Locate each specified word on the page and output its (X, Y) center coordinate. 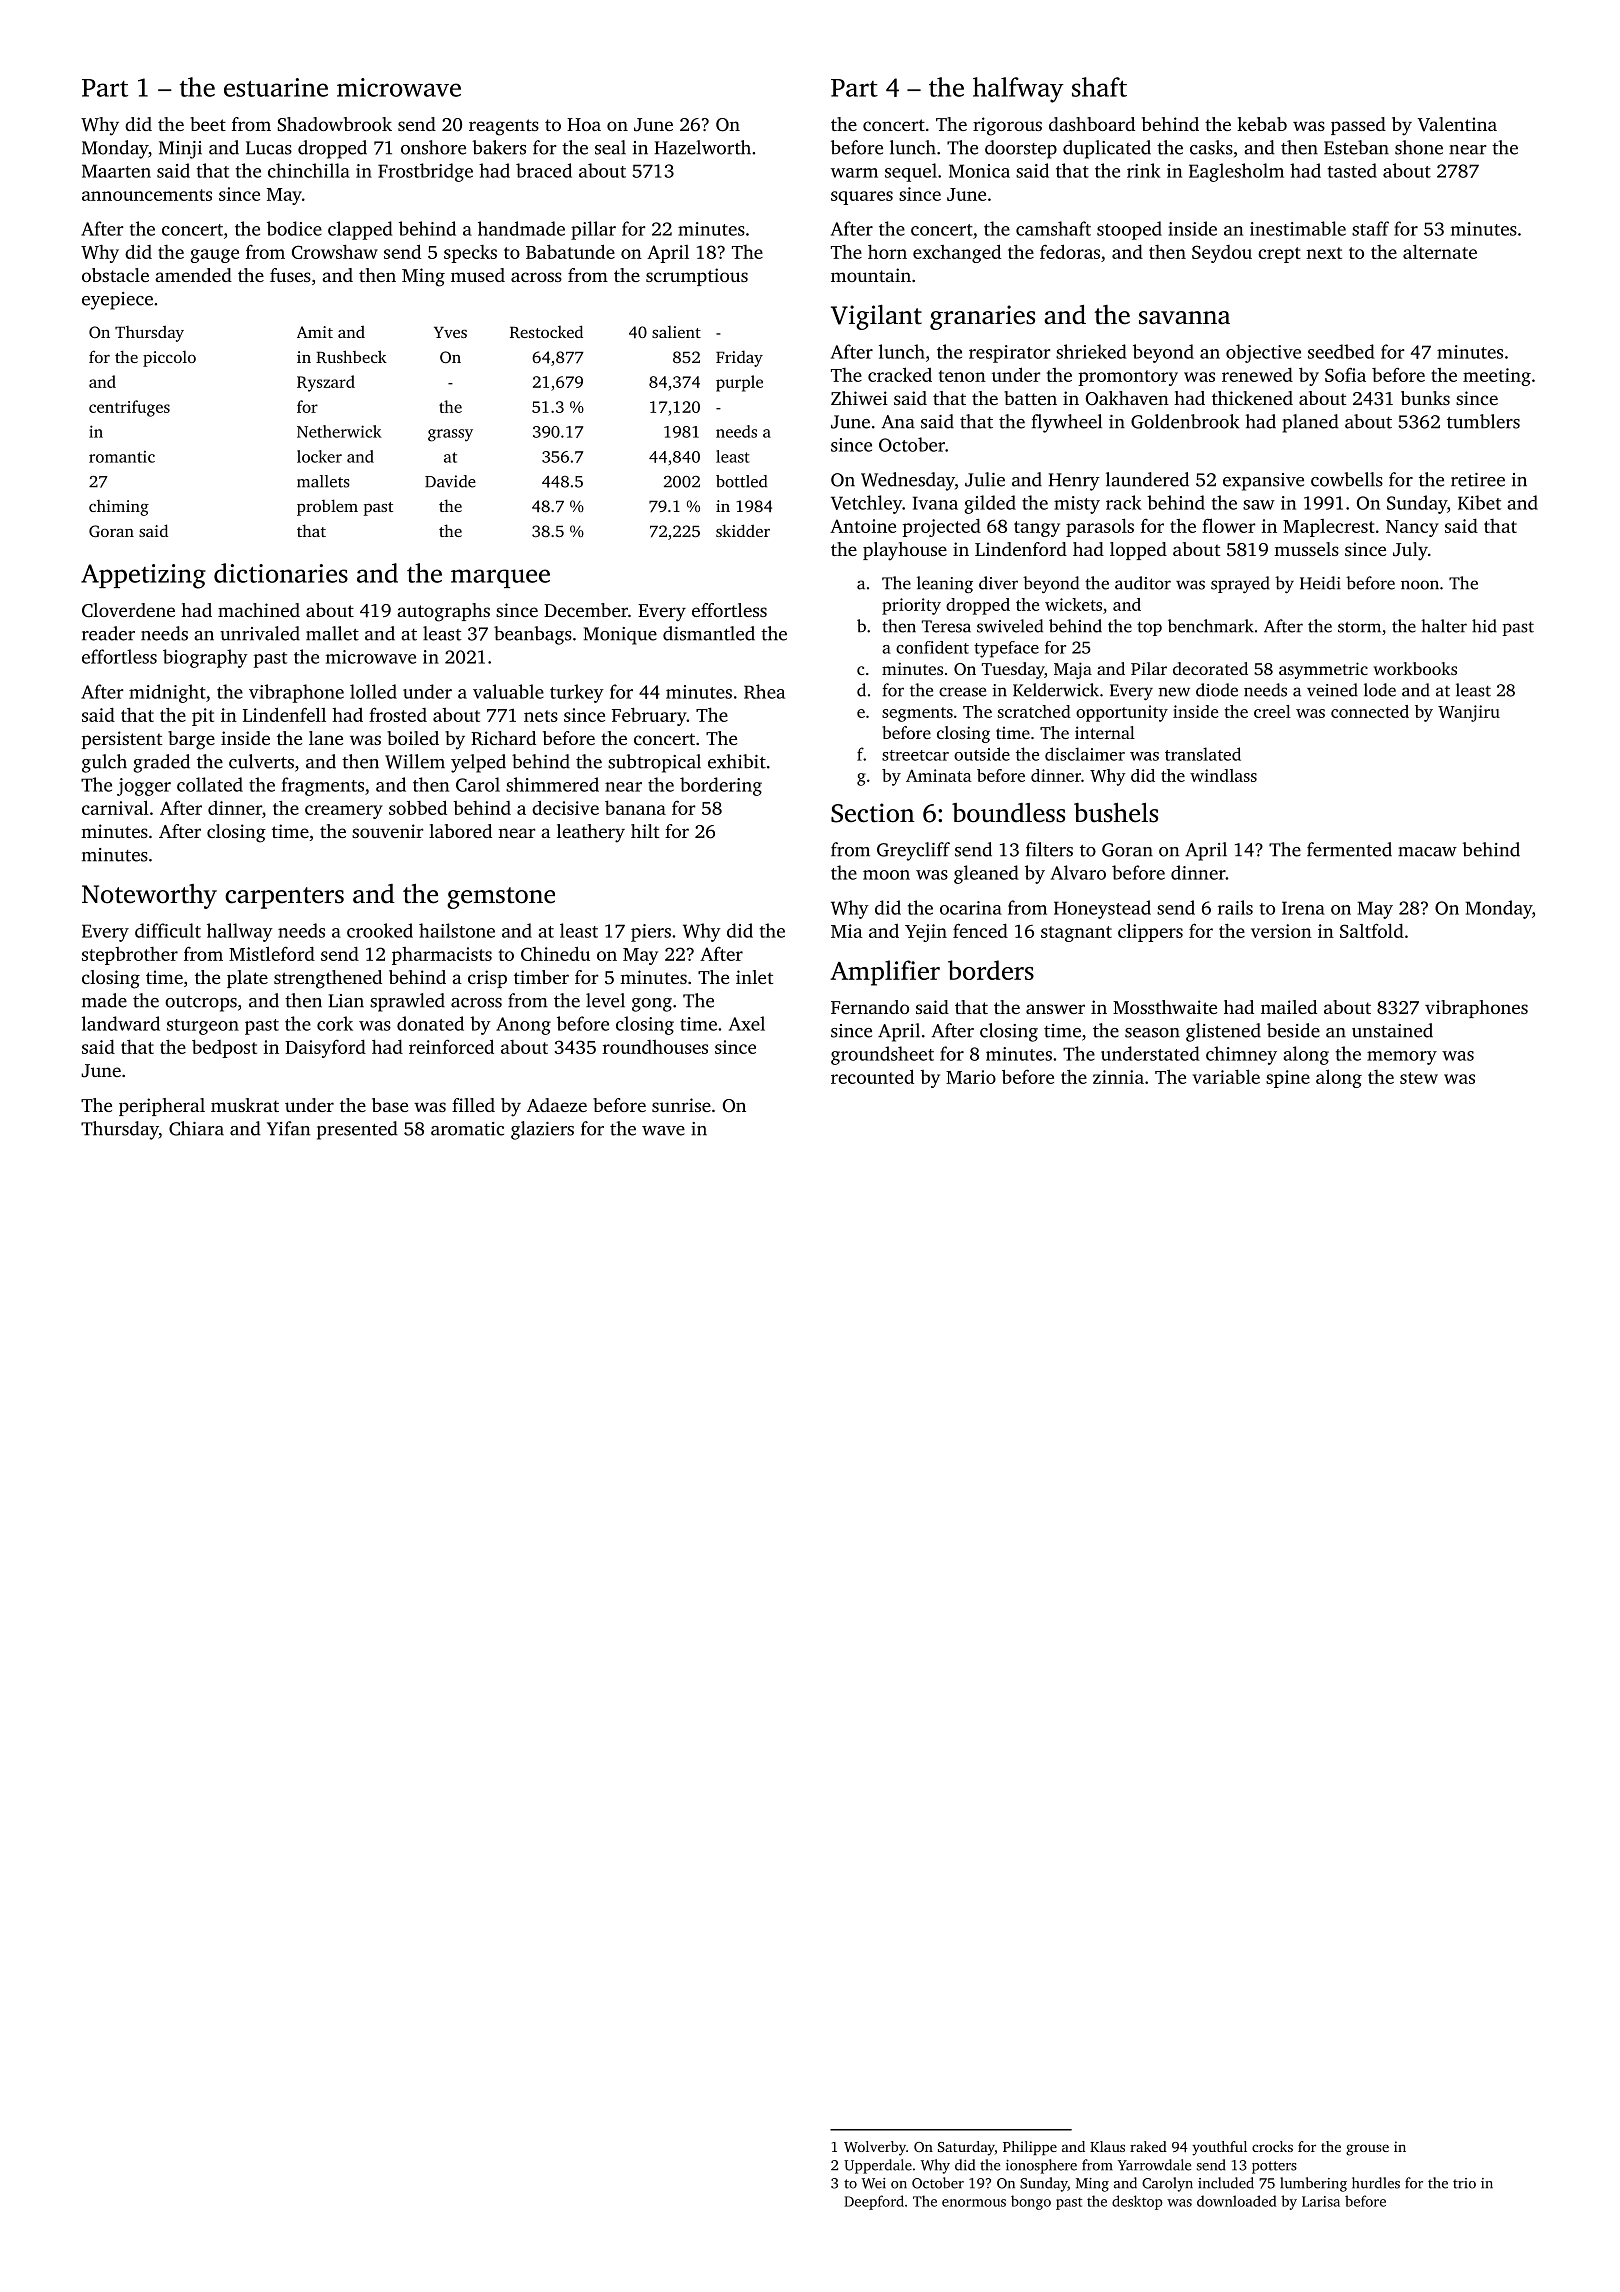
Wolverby (875, 2148)
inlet (754, 977)
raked (1148, 2146)
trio (1464, 2183)
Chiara (196, 1128)
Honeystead (1102, 909)
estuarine (276, 87)
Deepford (874, 2202)
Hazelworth (703, 147)
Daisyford (325, 1048)
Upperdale (878, 2166)
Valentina (1457, 124)
